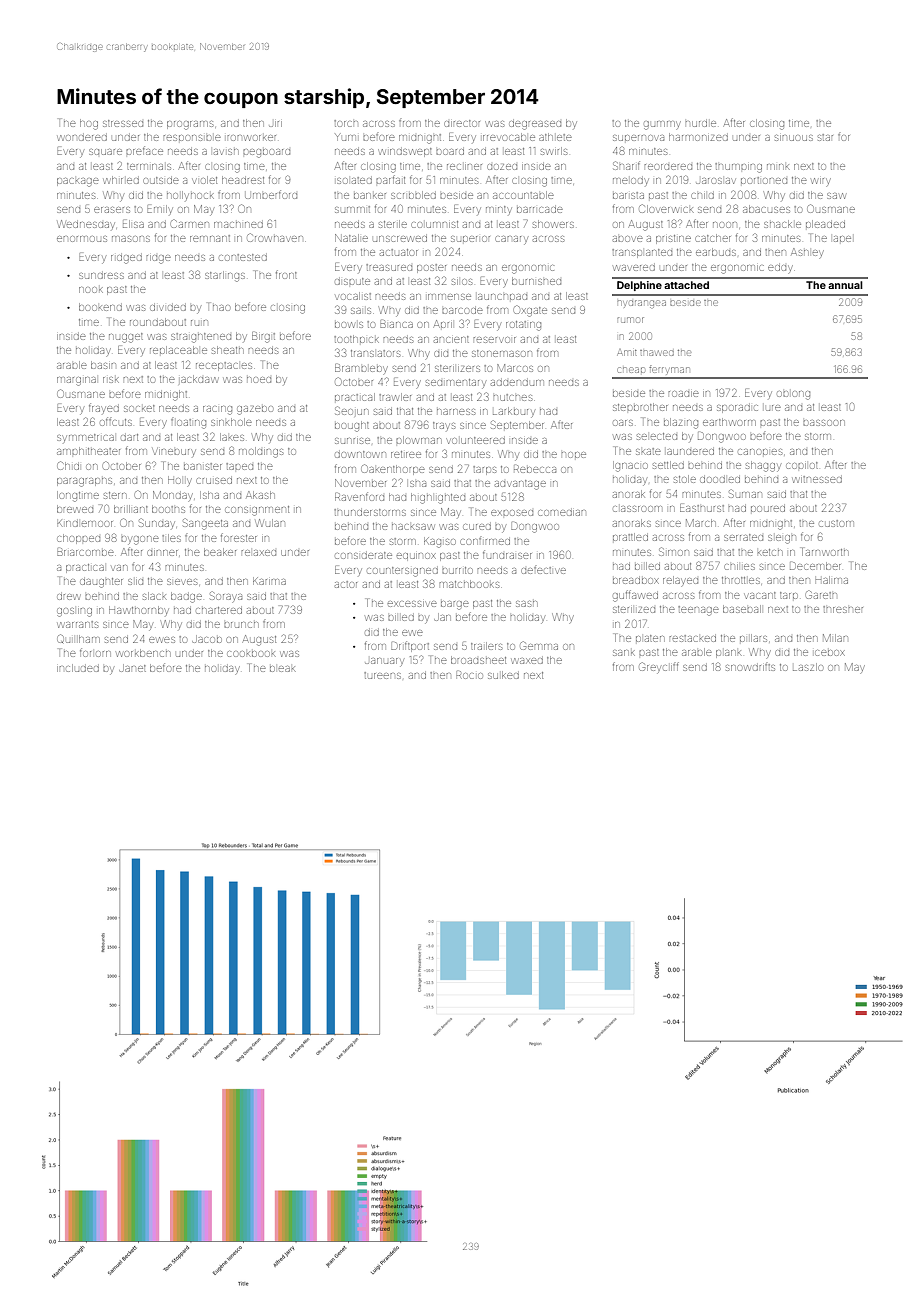 The height and width of the screenshot is (1308, 924). Describe the element at coordinates (168, 509) in the screenshot. I see `booths` at that location.
